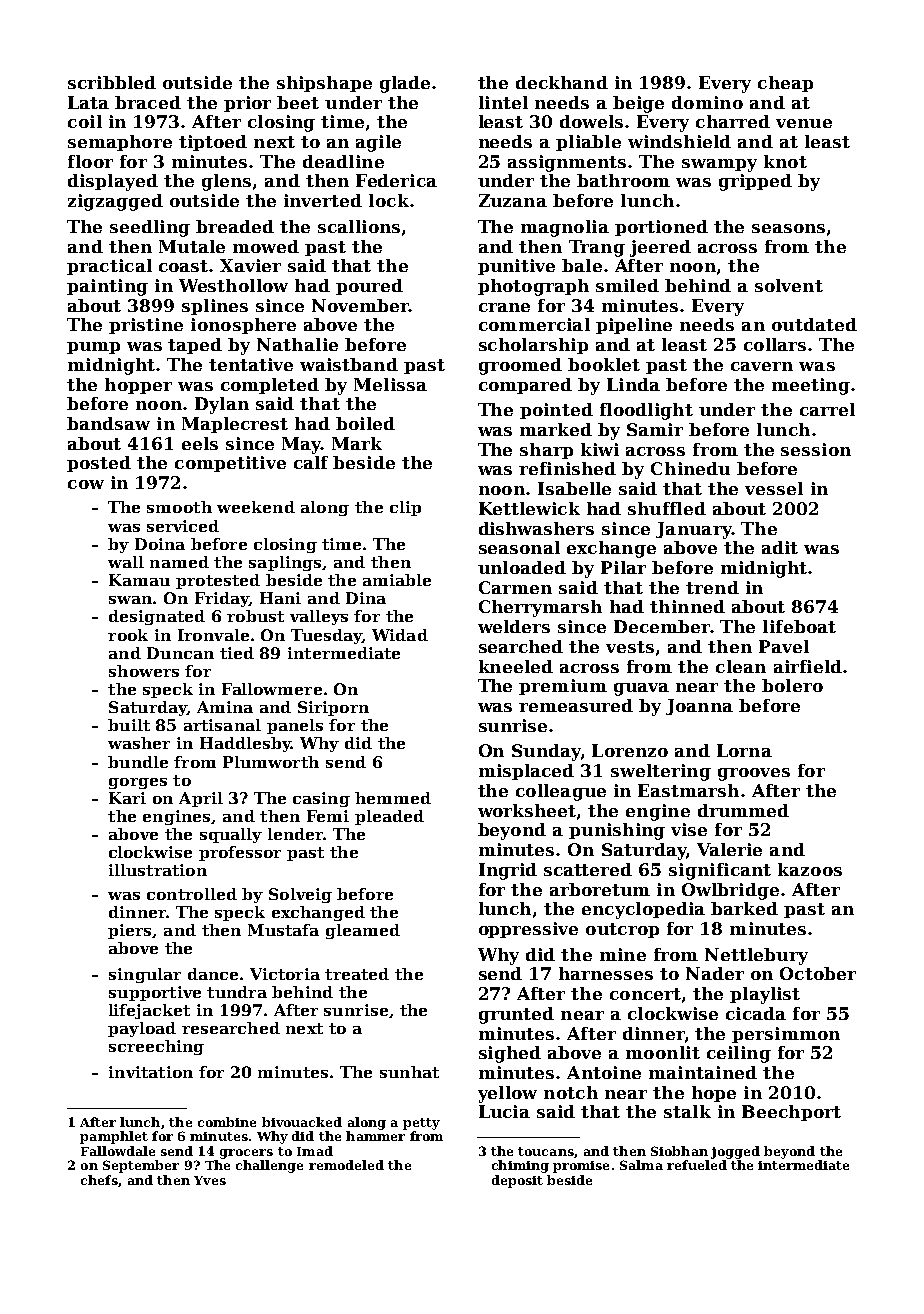  I want to click on refueled, so click(697, 1165).
